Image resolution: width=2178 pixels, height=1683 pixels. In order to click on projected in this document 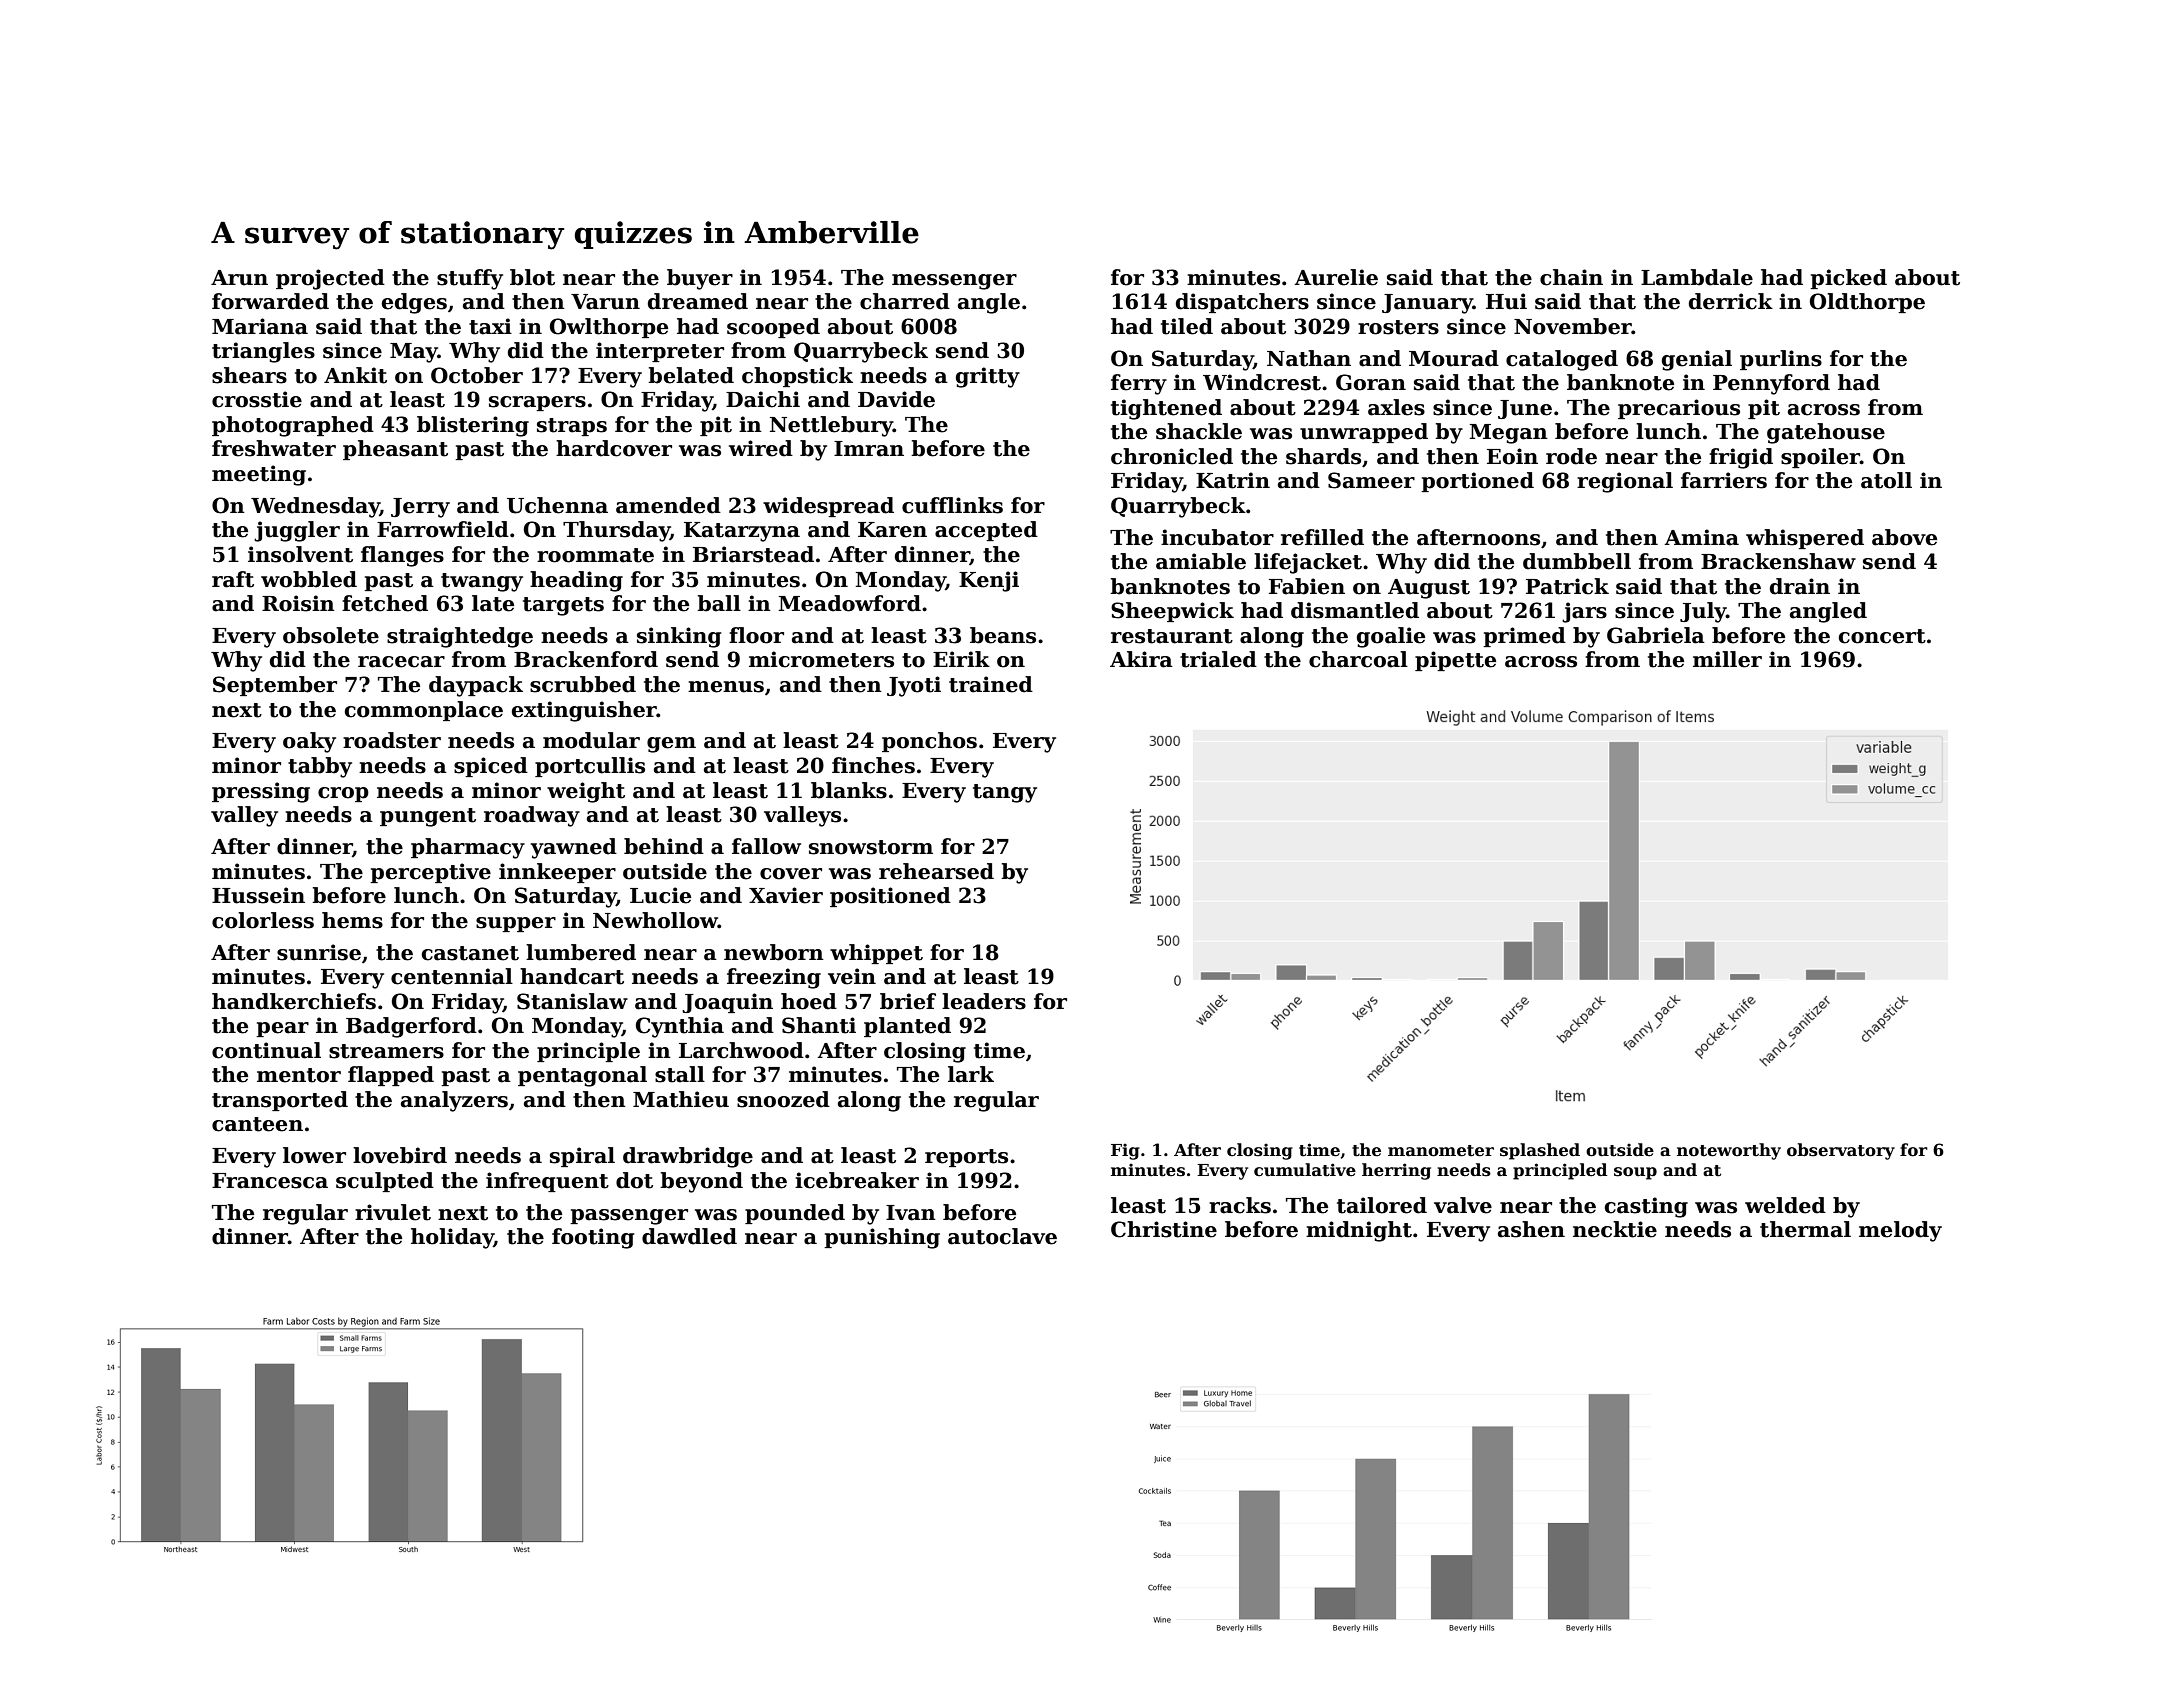, I will do `click(330, 279)`.
